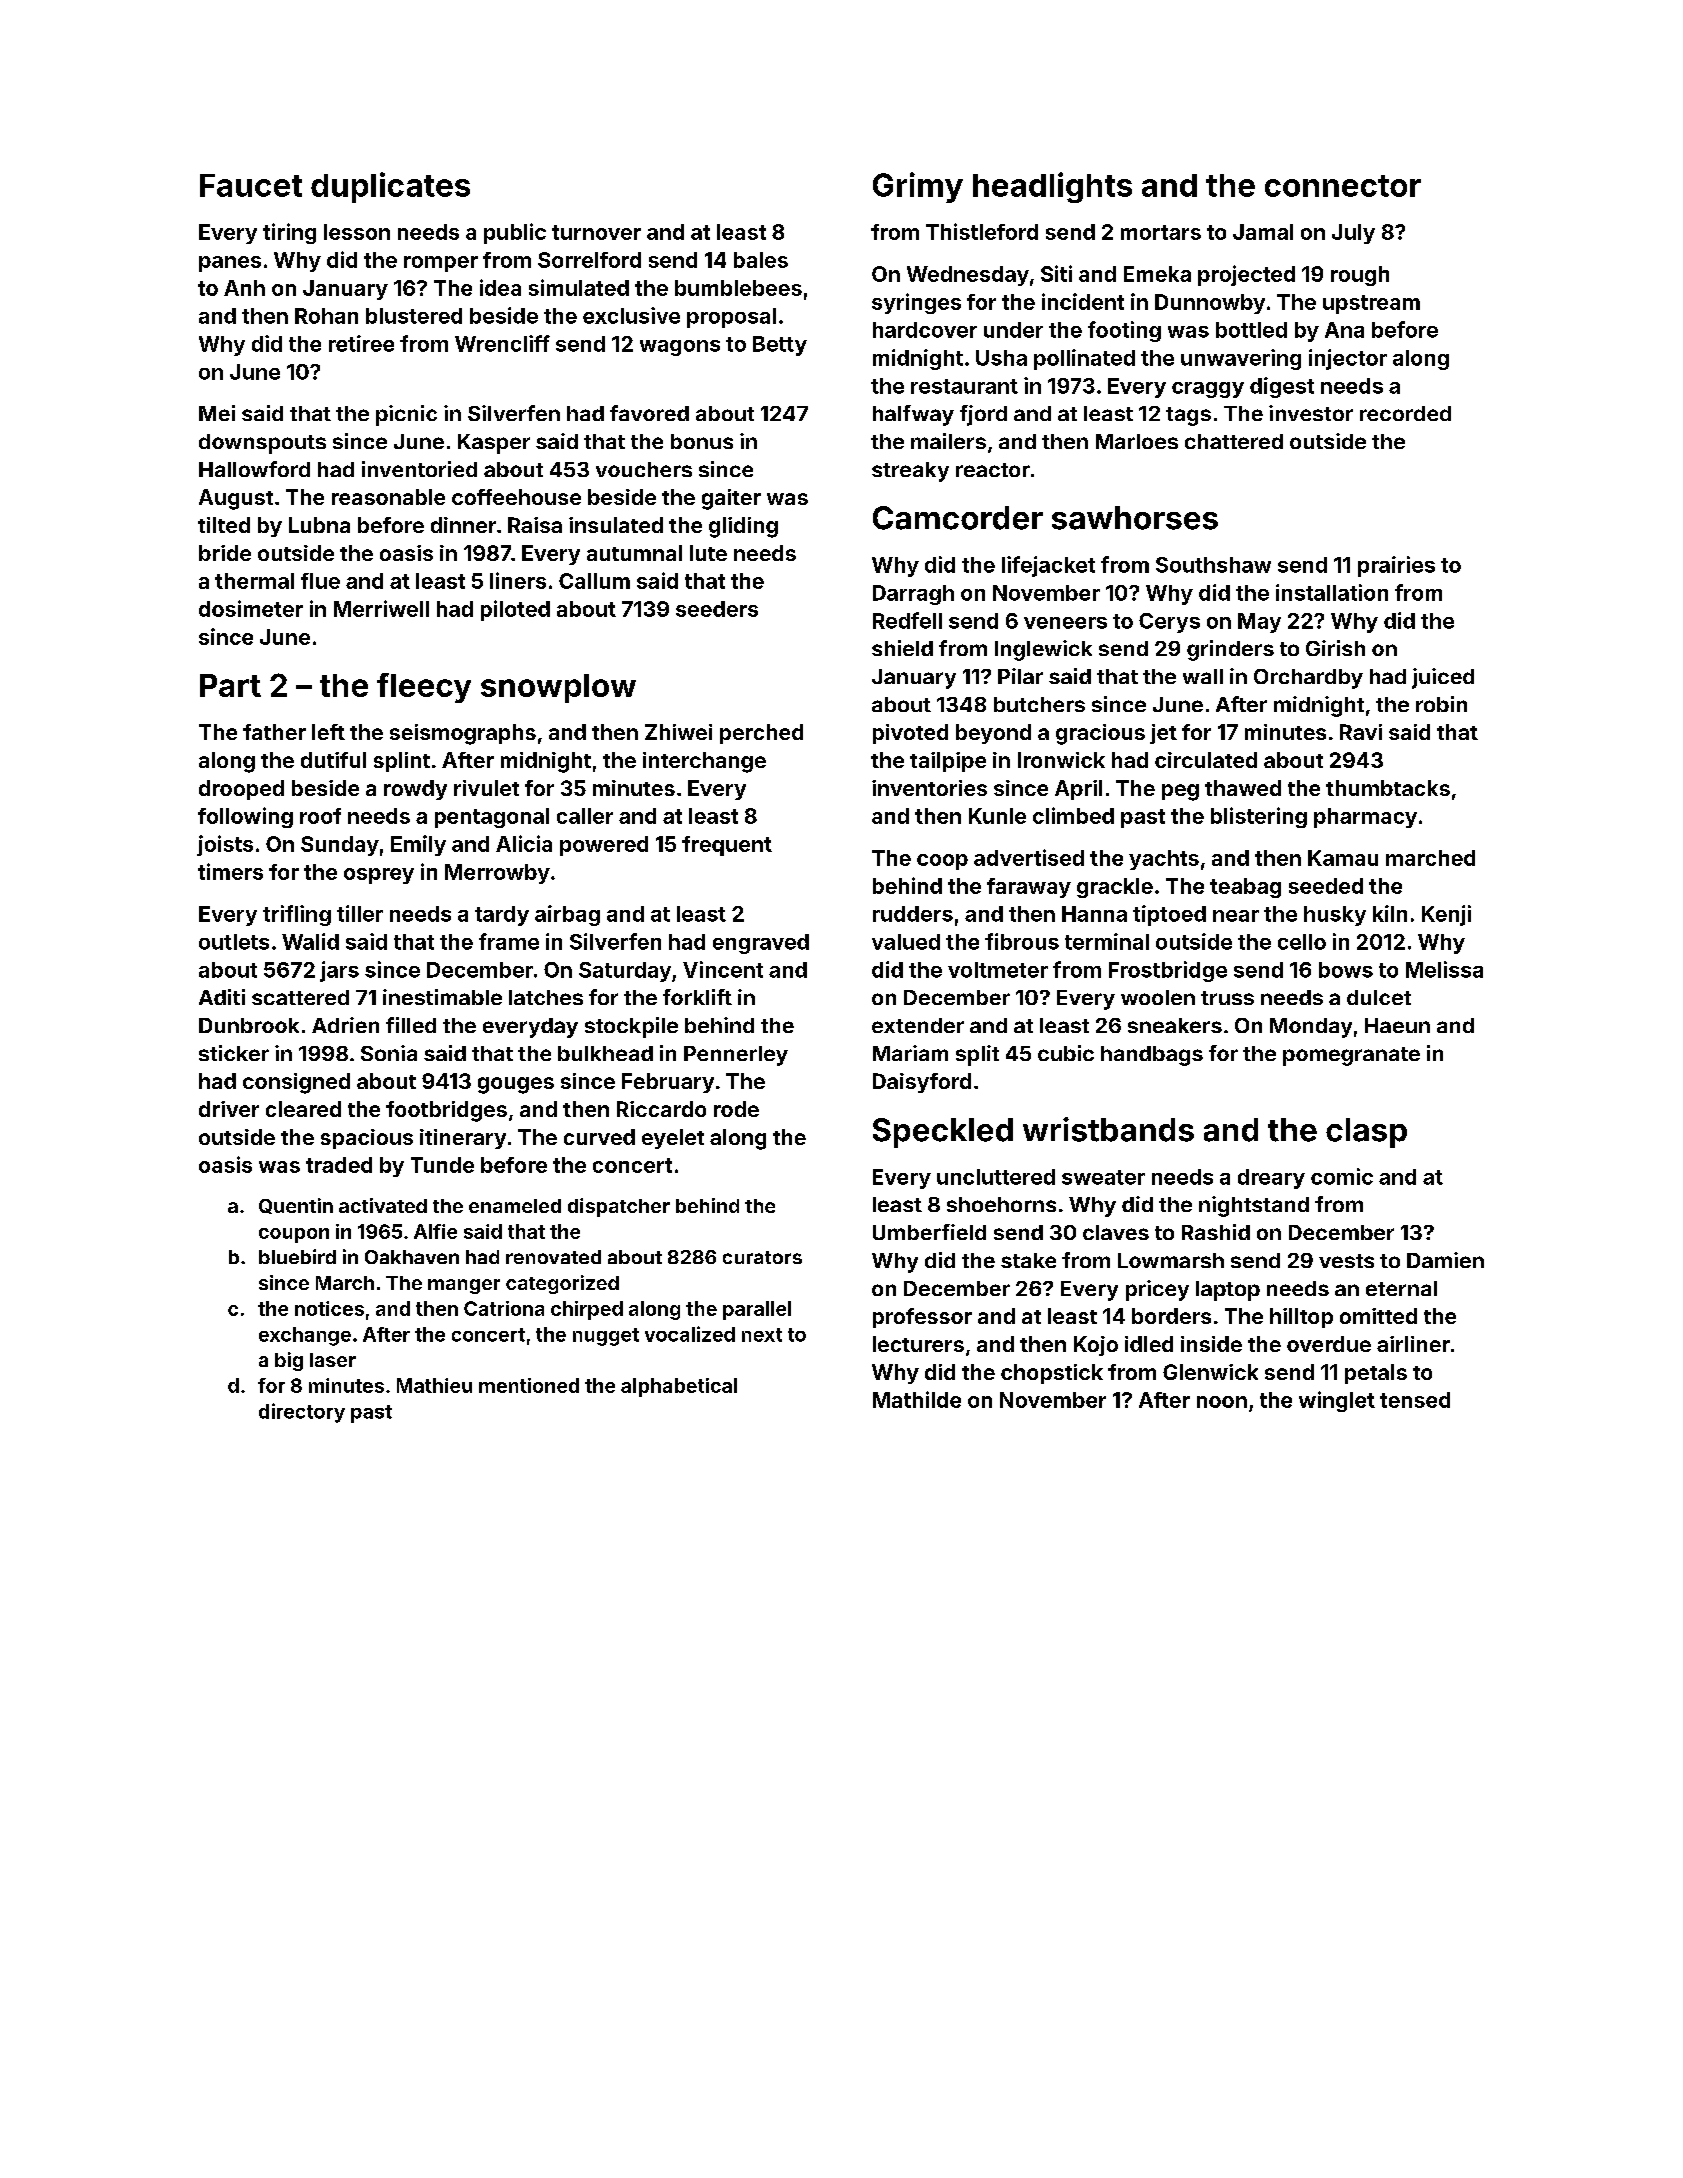 Image resolution: width=1683 pixels, height=2178 pixels. What do you see at coordinates (1413, 1344) in the screenshot?
I see `airliner` at bounding box center [1413, 1344].
